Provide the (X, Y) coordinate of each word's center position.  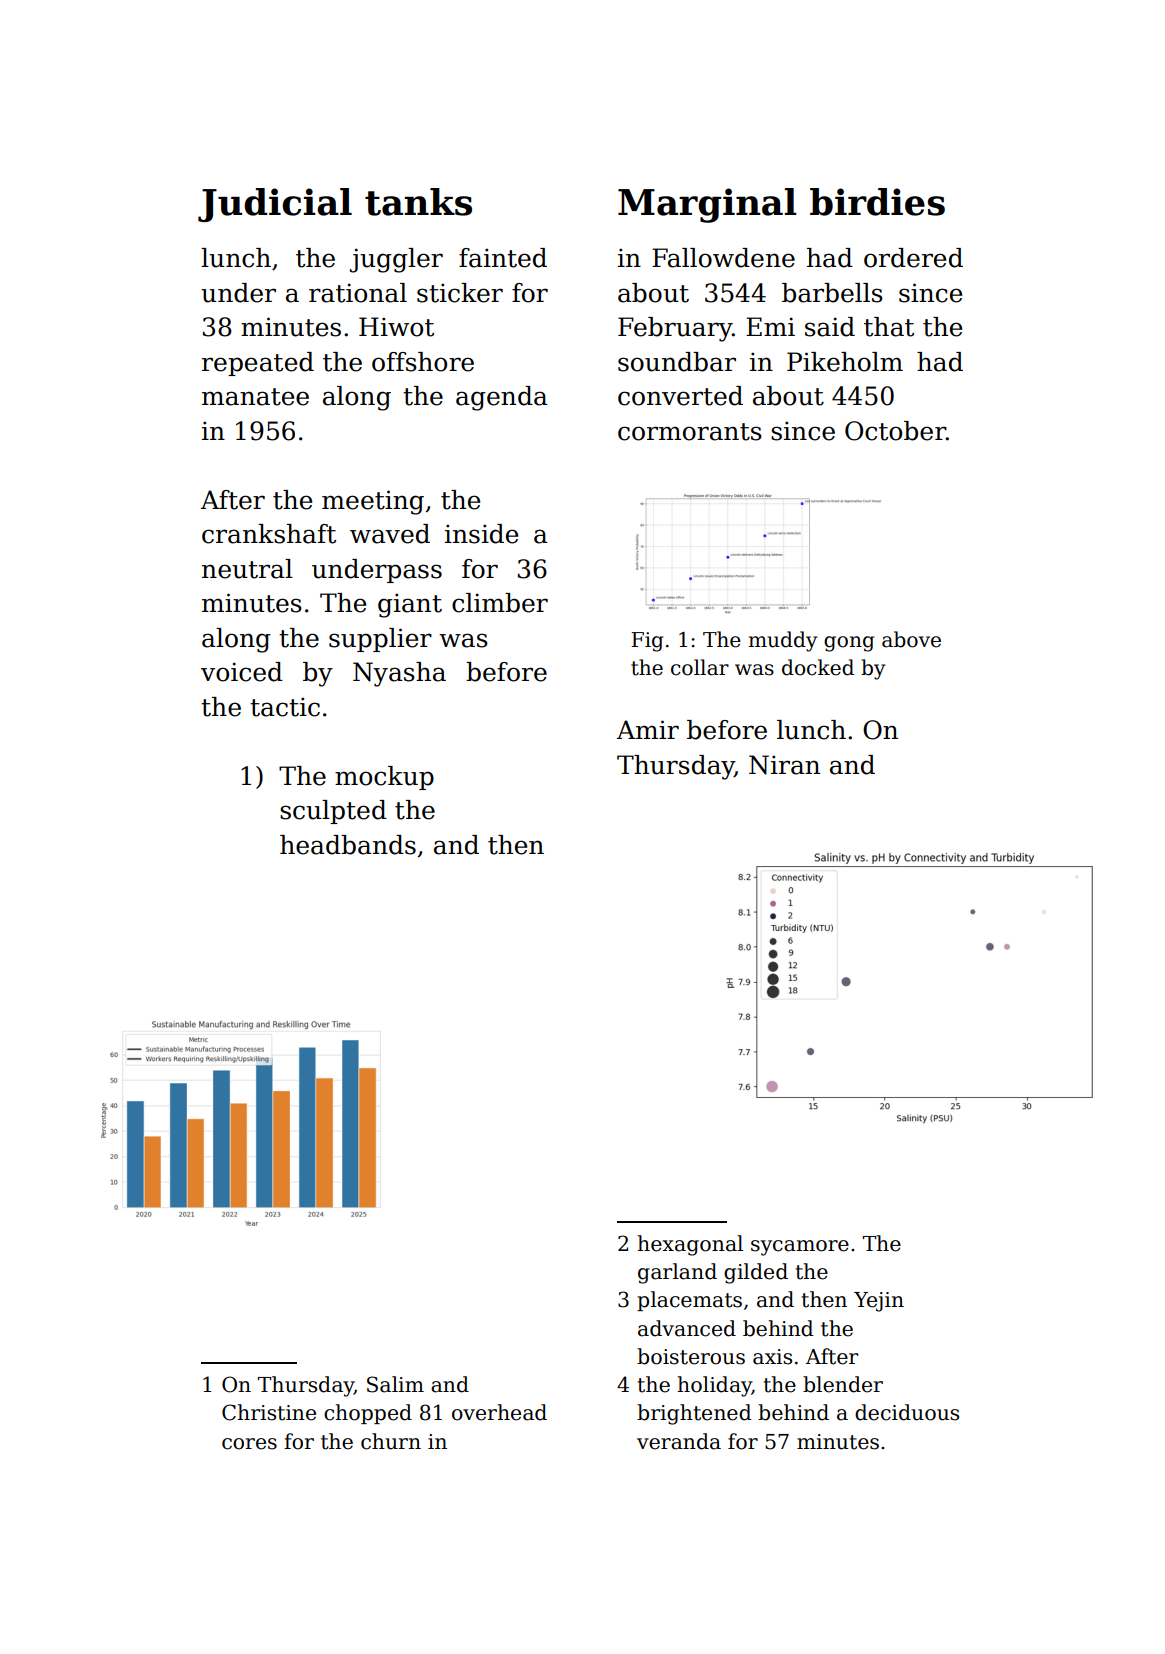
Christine (269, 1412)
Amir (648, 729)
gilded (756, 1273)
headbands (348, 845)
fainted (503, 258)
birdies (877, 202)
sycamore (800, 1248)
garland (677, 1273)
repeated (258, 364)
